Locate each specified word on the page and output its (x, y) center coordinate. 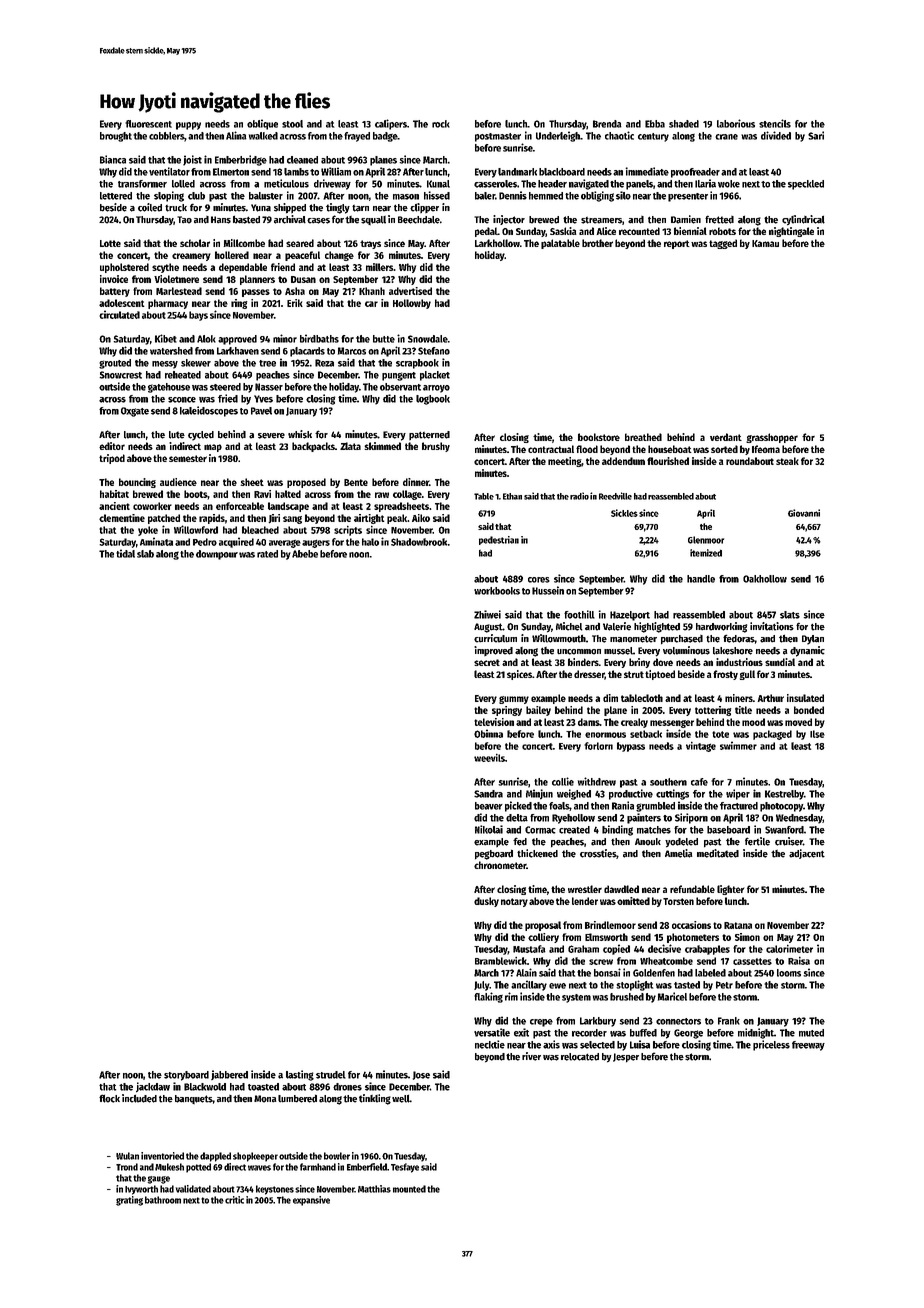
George (688, 1034)
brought (116, 137)
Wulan (127, 1156)
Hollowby (412, 304)
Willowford (196, 529)
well (401, 1098)
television (494, 722)
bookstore (599, 437)
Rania (623, 805)
